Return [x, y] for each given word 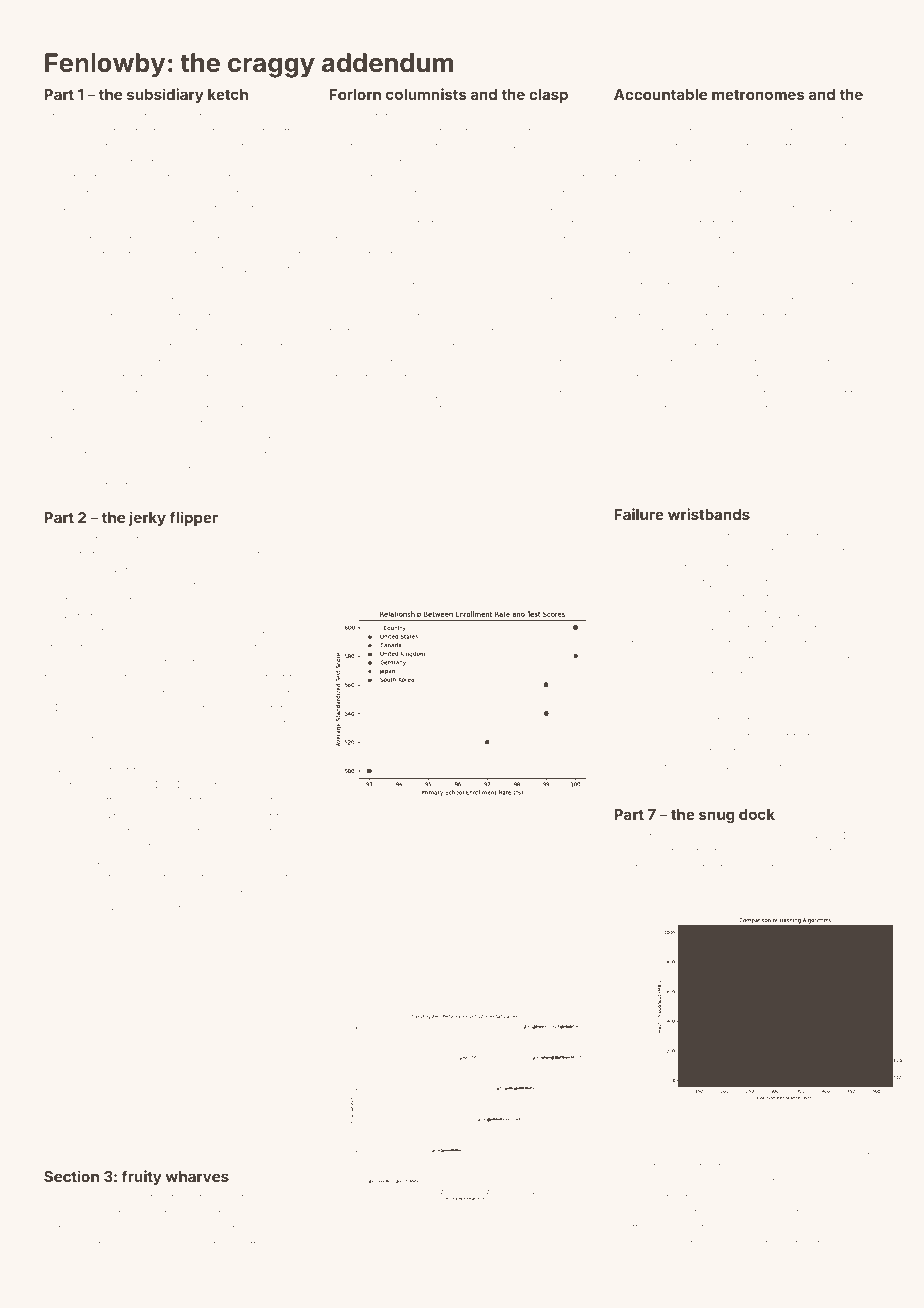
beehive [141, 409]
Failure [639, 514]
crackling [69, 133]
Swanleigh [816, 568]
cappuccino [821, 599]
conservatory [423, 133]
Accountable [660, 94]
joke [263, 633]
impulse [178, 771]
